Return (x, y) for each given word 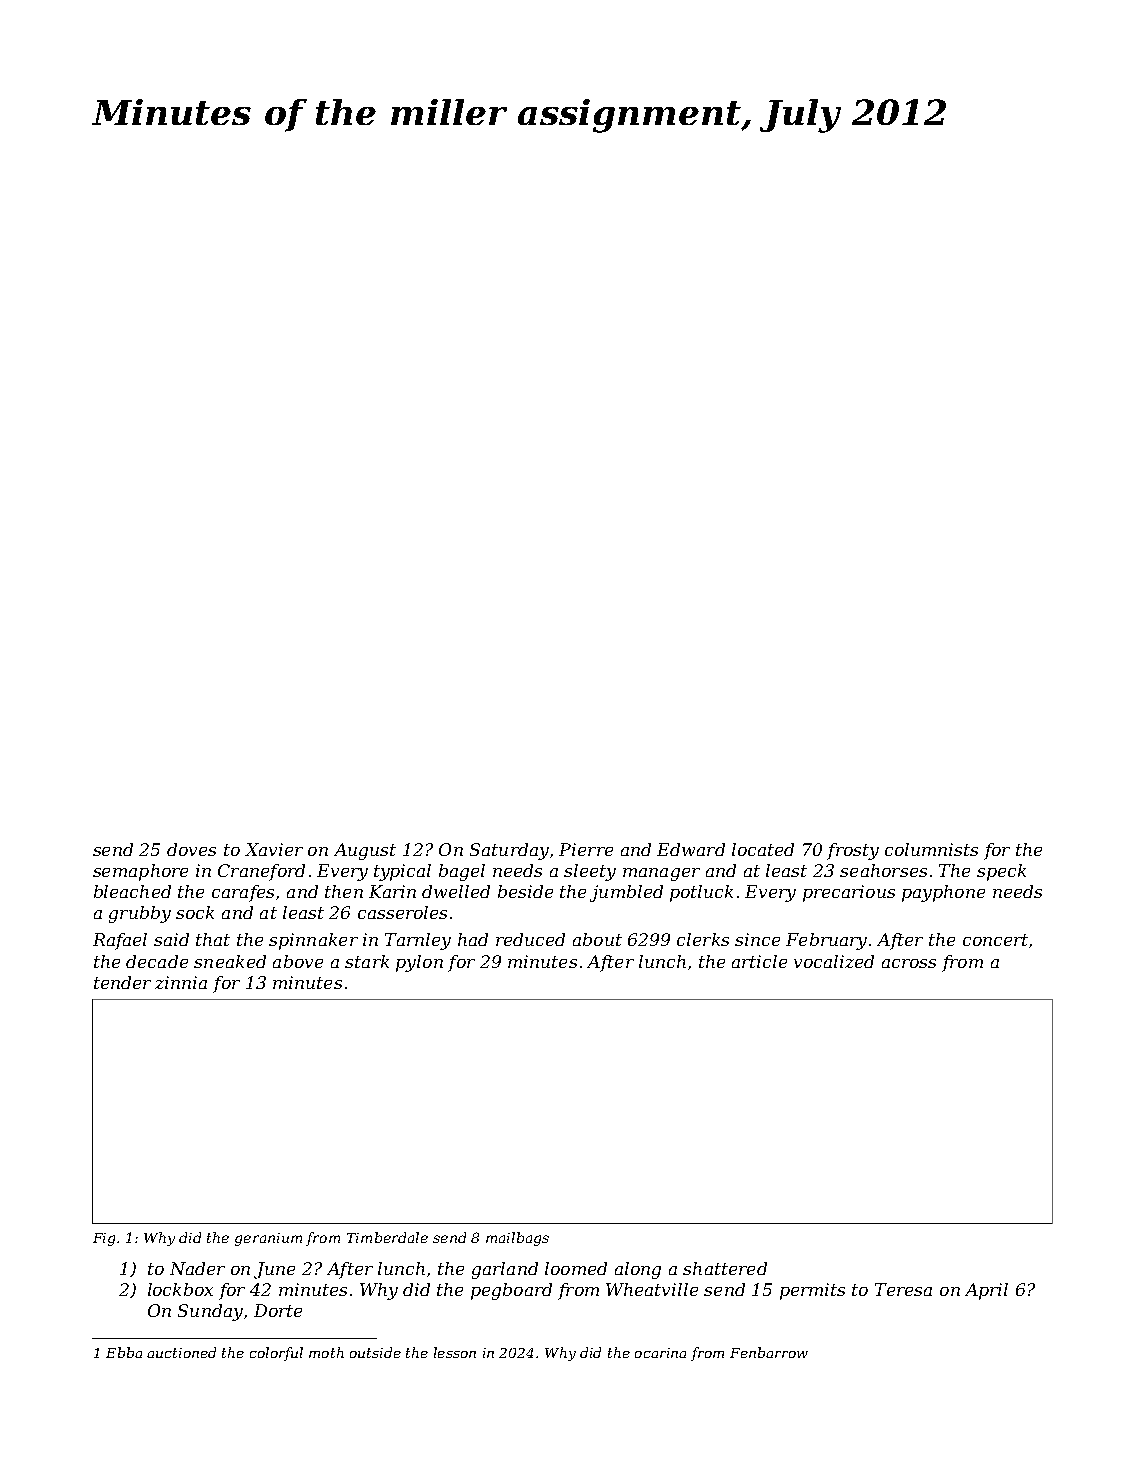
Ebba (124, 1352)
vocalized (834, 961)
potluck (701, 893)
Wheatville (652, 1289)
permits (812, 1291)
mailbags (517, 1239)
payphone (943, 893)
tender (122, 982)
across (909, 963)
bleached (132, 891)
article (759, 961)
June (274, 1270)
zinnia (181, 982)
